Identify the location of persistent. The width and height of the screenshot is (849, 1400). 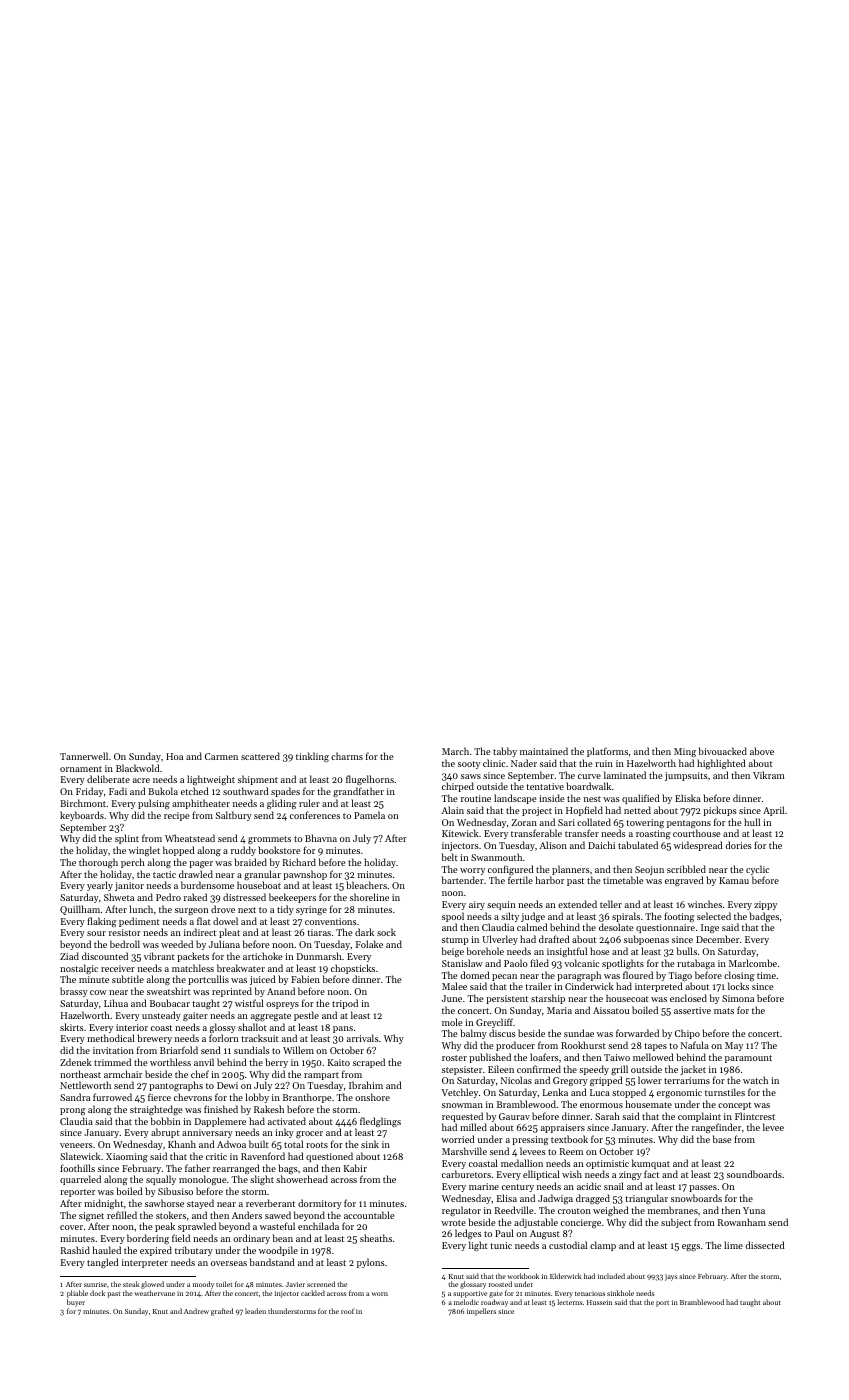
(507, 999).
